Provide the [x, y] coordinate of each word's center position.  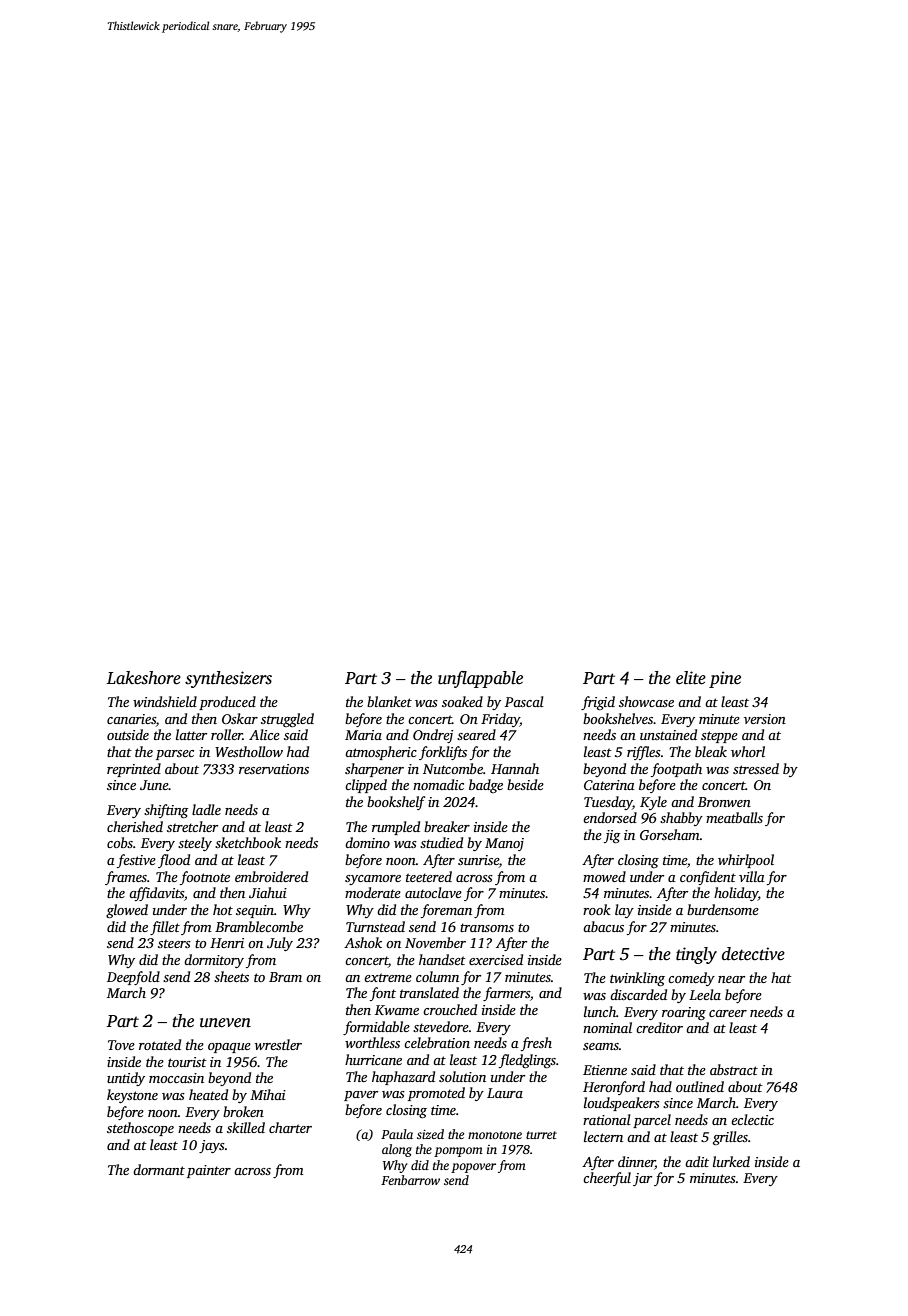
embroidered [271, 876]
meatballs [734, 817]
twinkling [637, 979]
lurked [731, 1161]
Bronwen [724, 802]
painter [209, 1171]
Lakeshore [144, 678]
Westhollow [249, 751]
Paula [397, 1134]
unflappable [480, 679]
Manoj [504, 844]
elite [691, 678]
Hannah [515, 768]
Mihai [268, 1094]
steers [174, 943]
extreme [388, 977]
